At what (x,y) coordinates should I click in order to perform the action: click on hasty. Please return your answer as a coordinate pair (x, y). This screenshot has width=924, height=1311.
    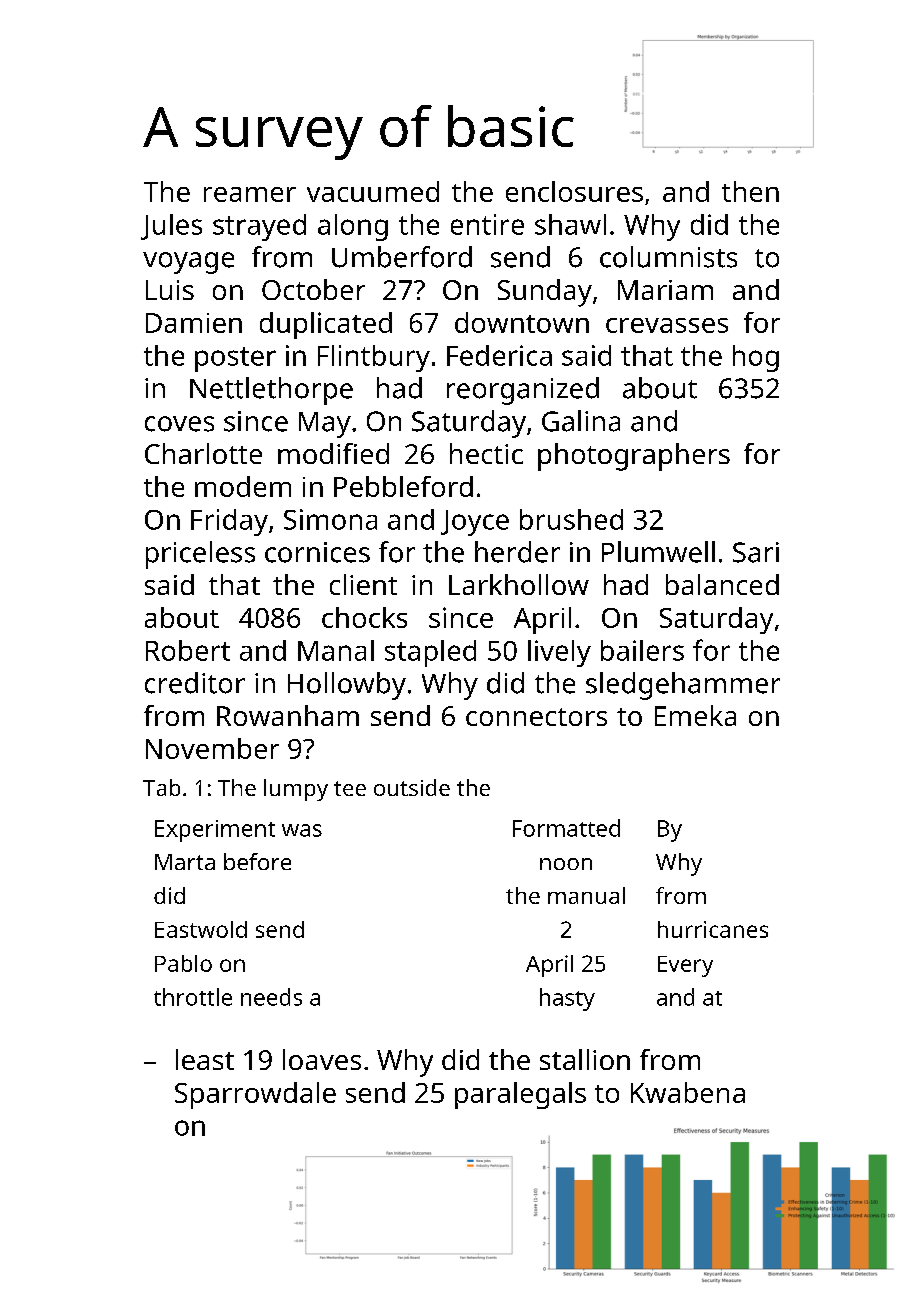
    Looking at the image, I should click on (567, 999).
